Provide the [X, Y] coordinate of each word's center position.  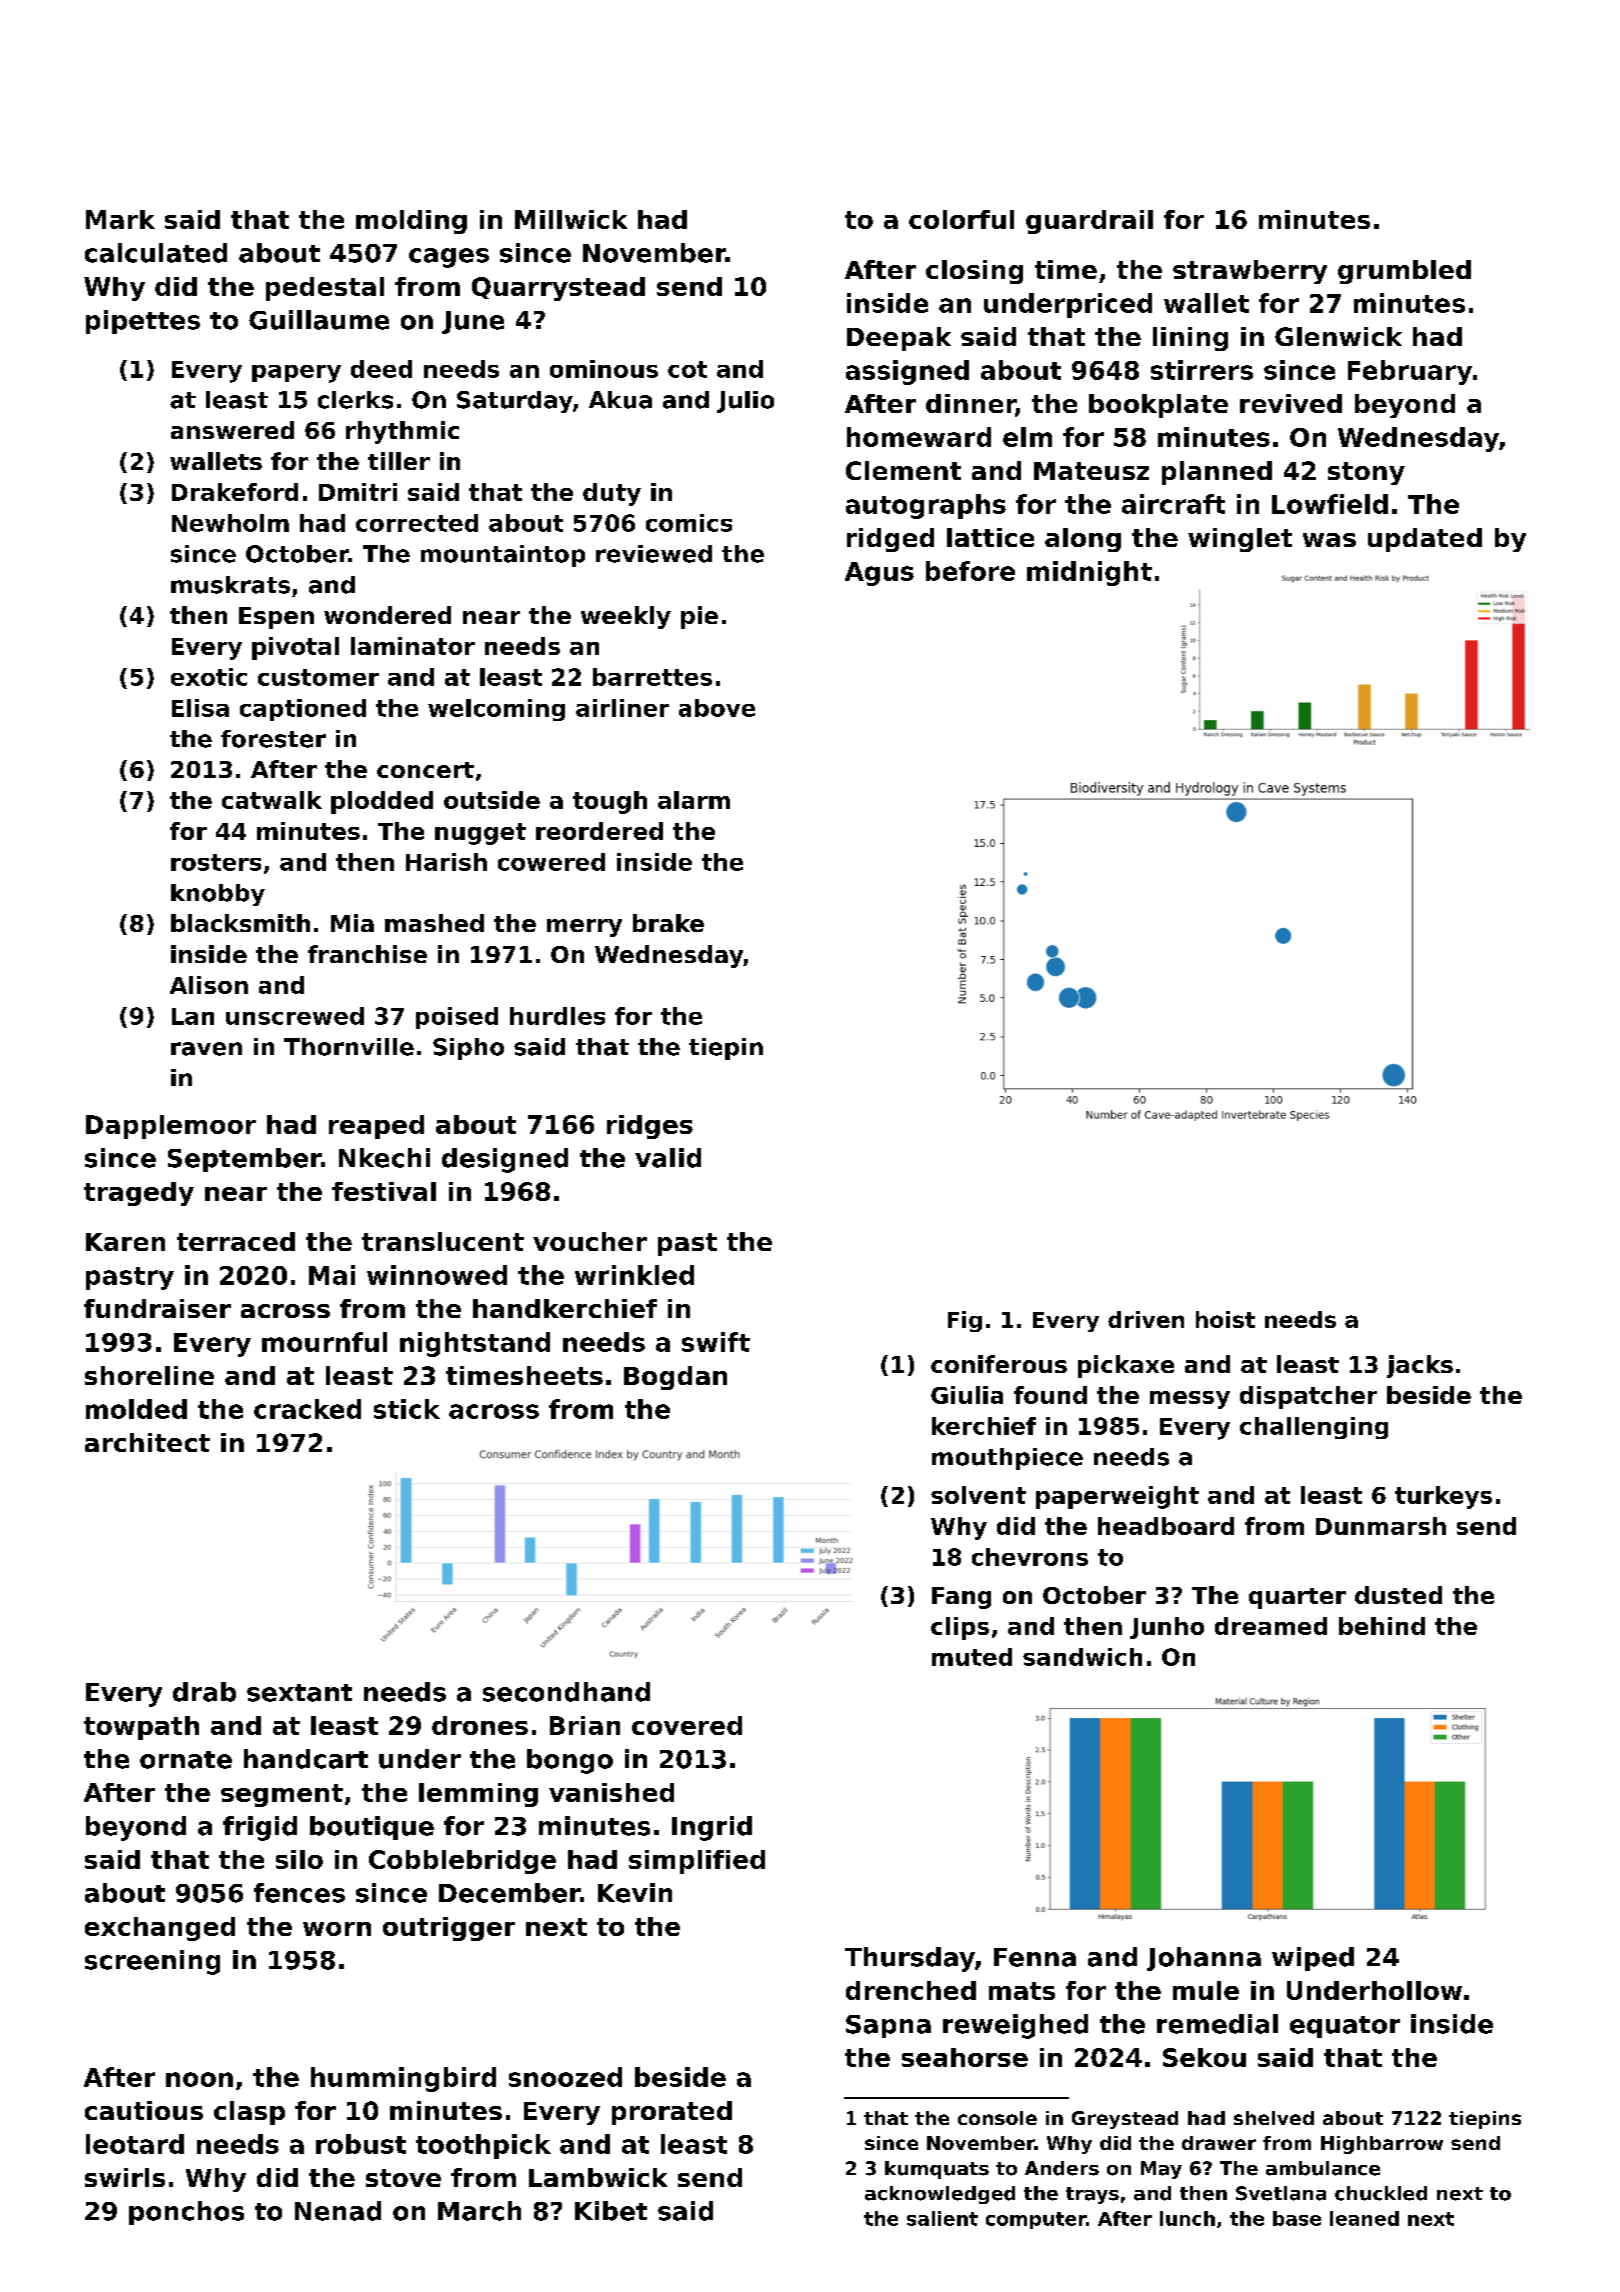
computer [1036, 2220]
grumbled [1404, 272]
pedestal [325, 289]
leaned [1364, 2218]
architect [147, 1442]
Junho [1167, 1628]
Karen [125, 1242]
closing [974, 272]
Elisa [200, 708]
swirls [125, 2177]
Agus [879, 574]
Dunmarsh [1381, 1526]
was [1329, 540]
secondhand [566, 1692]
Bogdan [675, 1378]
